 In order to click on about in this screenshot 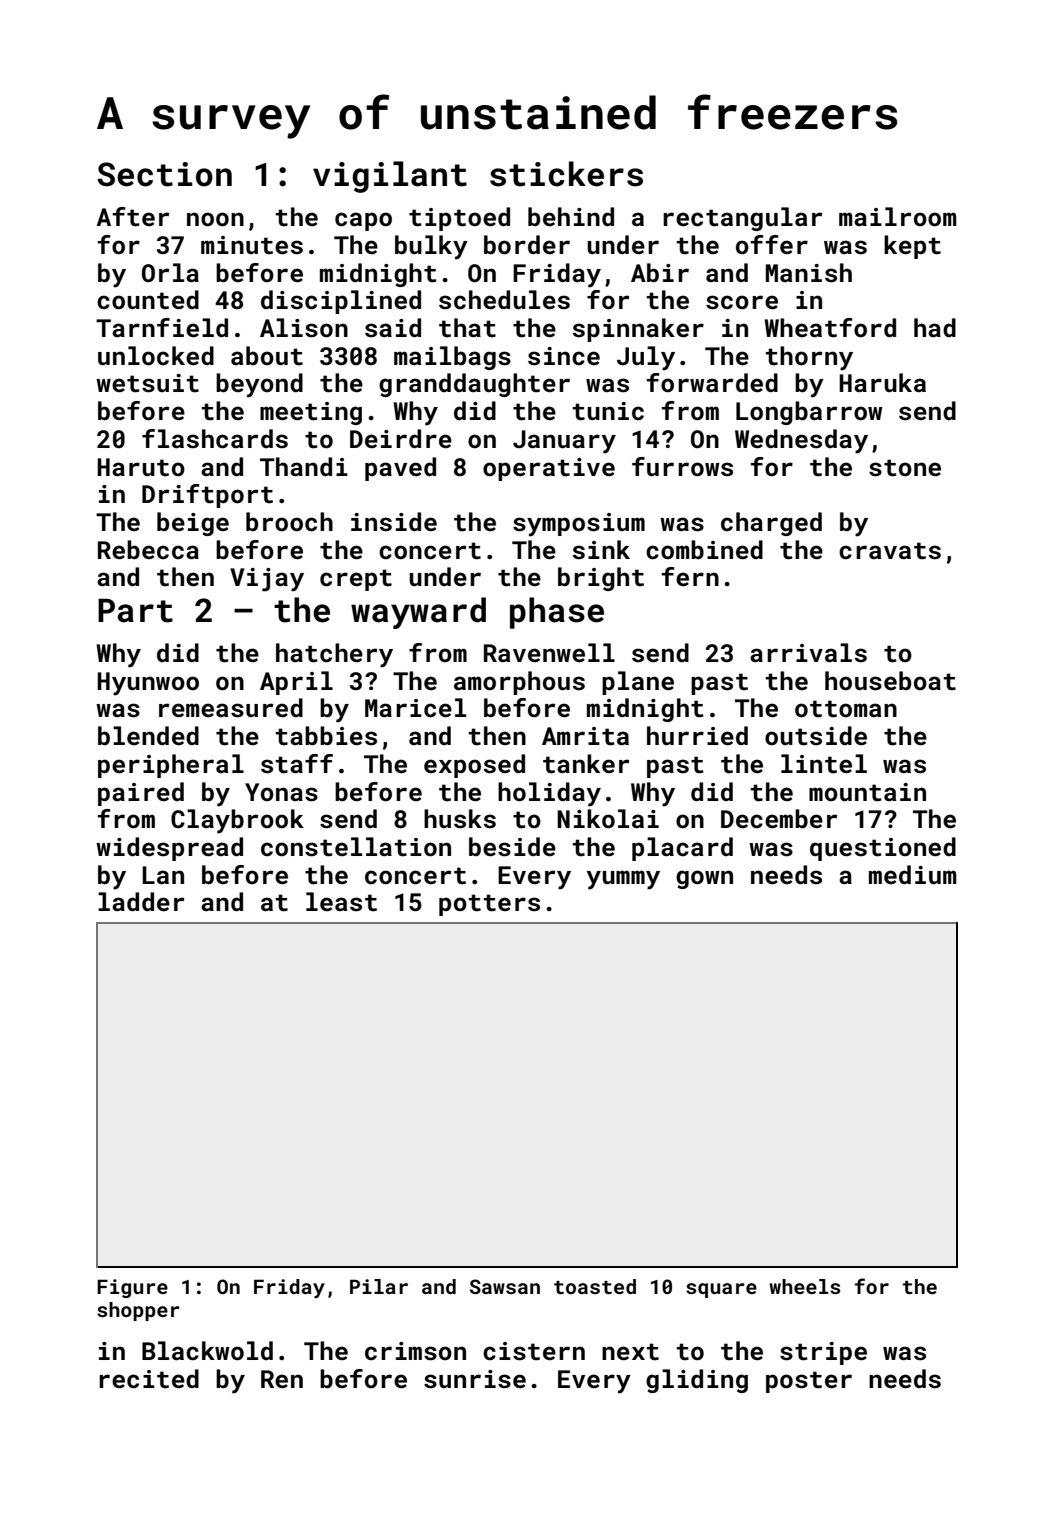, I will do `click(267, 356)`.
